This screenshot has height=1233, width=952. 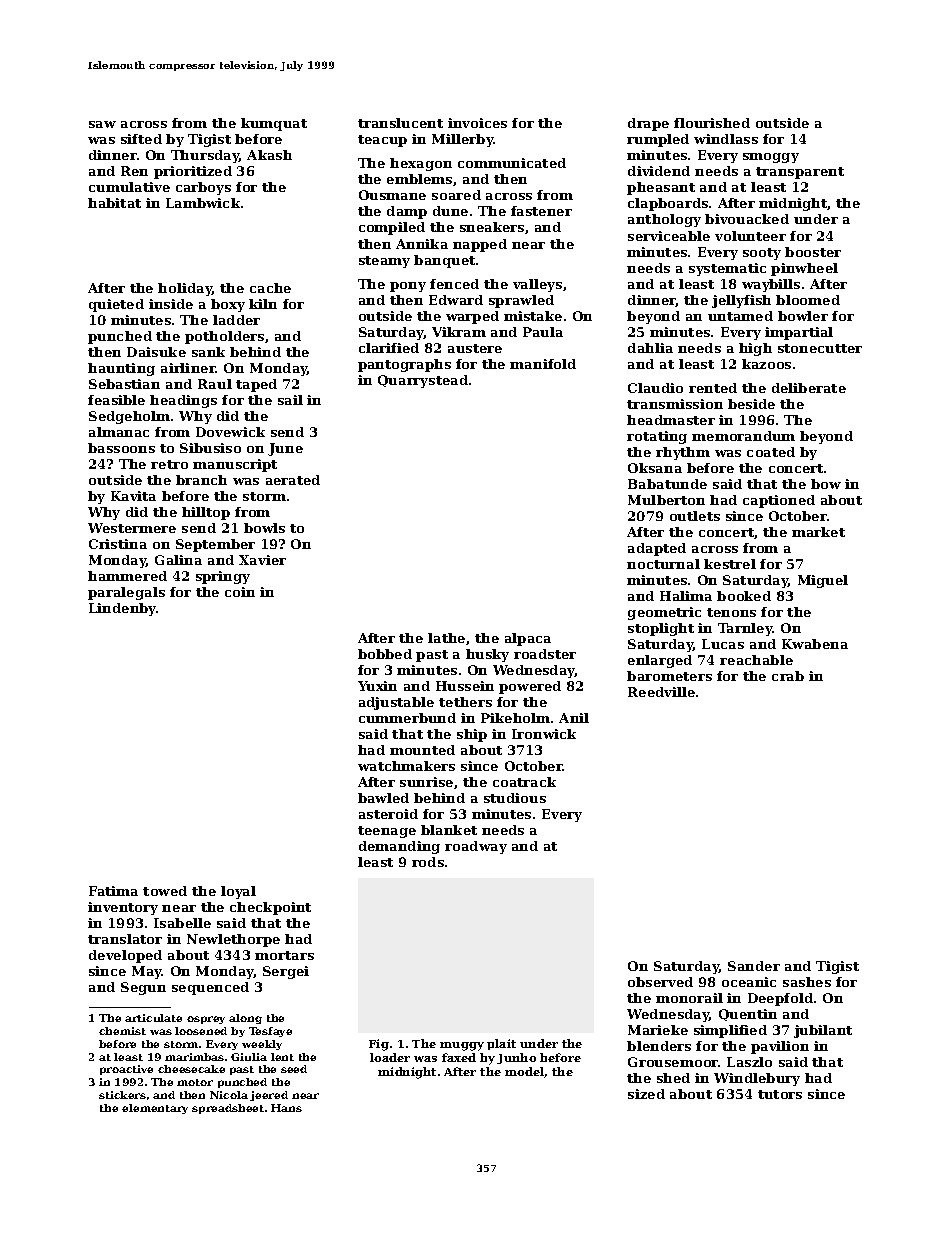 What do you see at coordinates (129, 187) in the screenshot?
I see `cumulative` at bounding box center [129, 187].
